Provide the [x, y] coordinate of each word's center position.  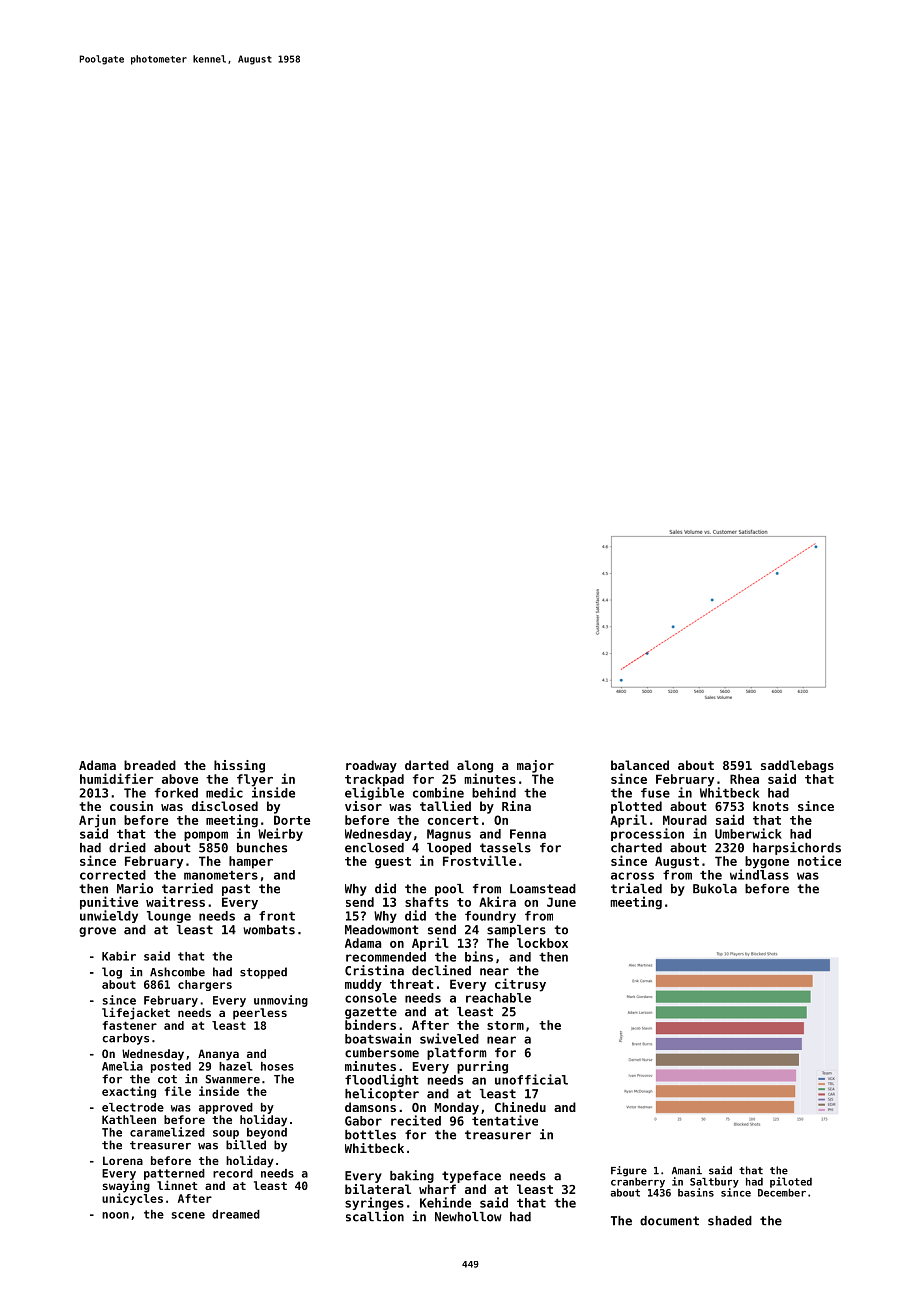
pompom [206, 836]
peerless [260, 1014]
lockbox [542, 943]
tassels [505, 848]
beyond [267, 1133]
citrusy [520, 985]
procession [647, 834]
